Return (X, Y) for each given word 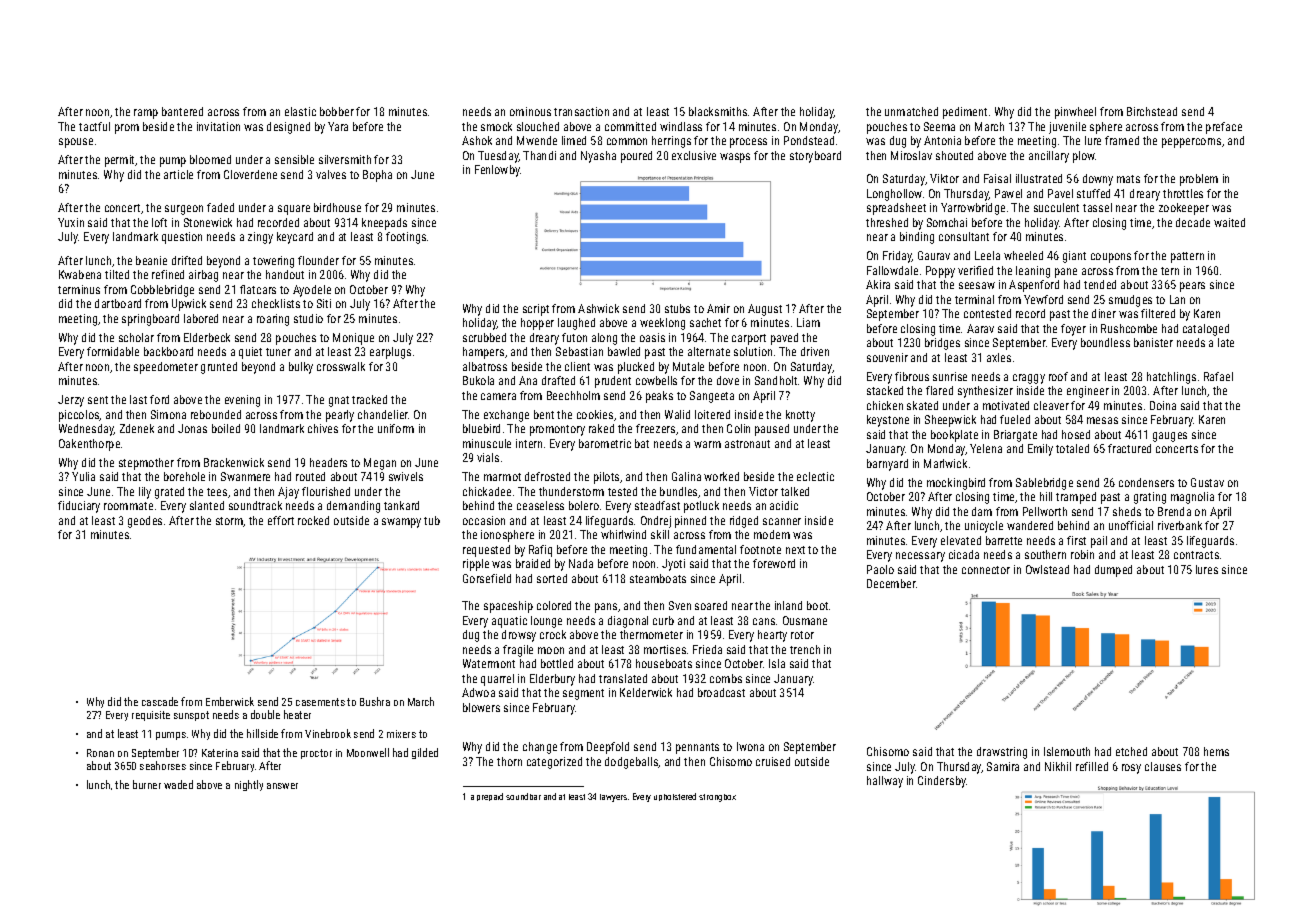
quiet (250, 353)
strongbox (717, 798)
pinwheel (1075, 113)
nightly (249, 785)
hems (1216, 751)
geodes (145, 522)
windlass (681, 126)
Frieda (707, 649)
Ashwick (598, 308)
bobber (337, 111)
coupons (1111, 258)
